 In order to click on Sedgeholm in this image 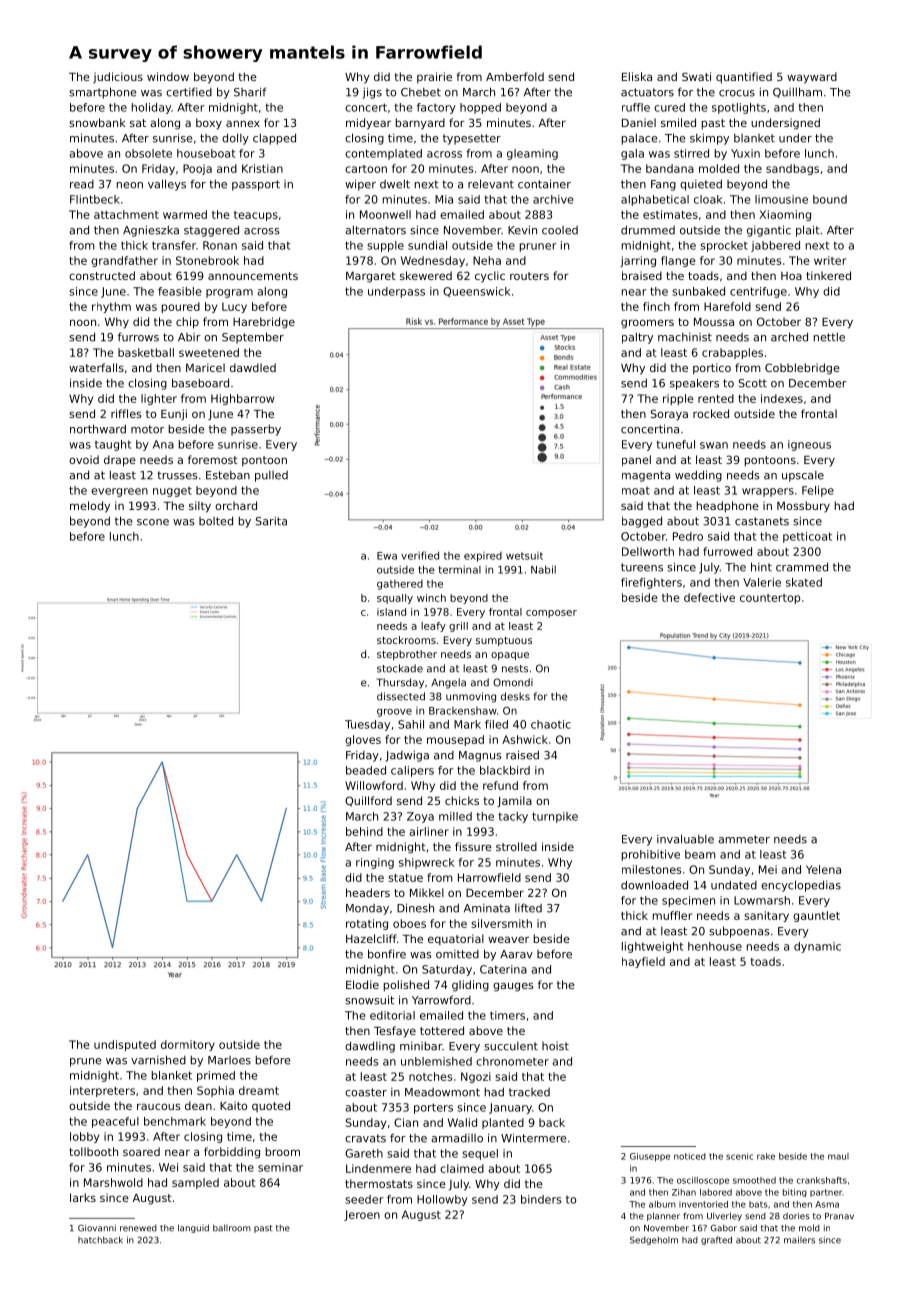, I will do `click(654, 1240)`.
